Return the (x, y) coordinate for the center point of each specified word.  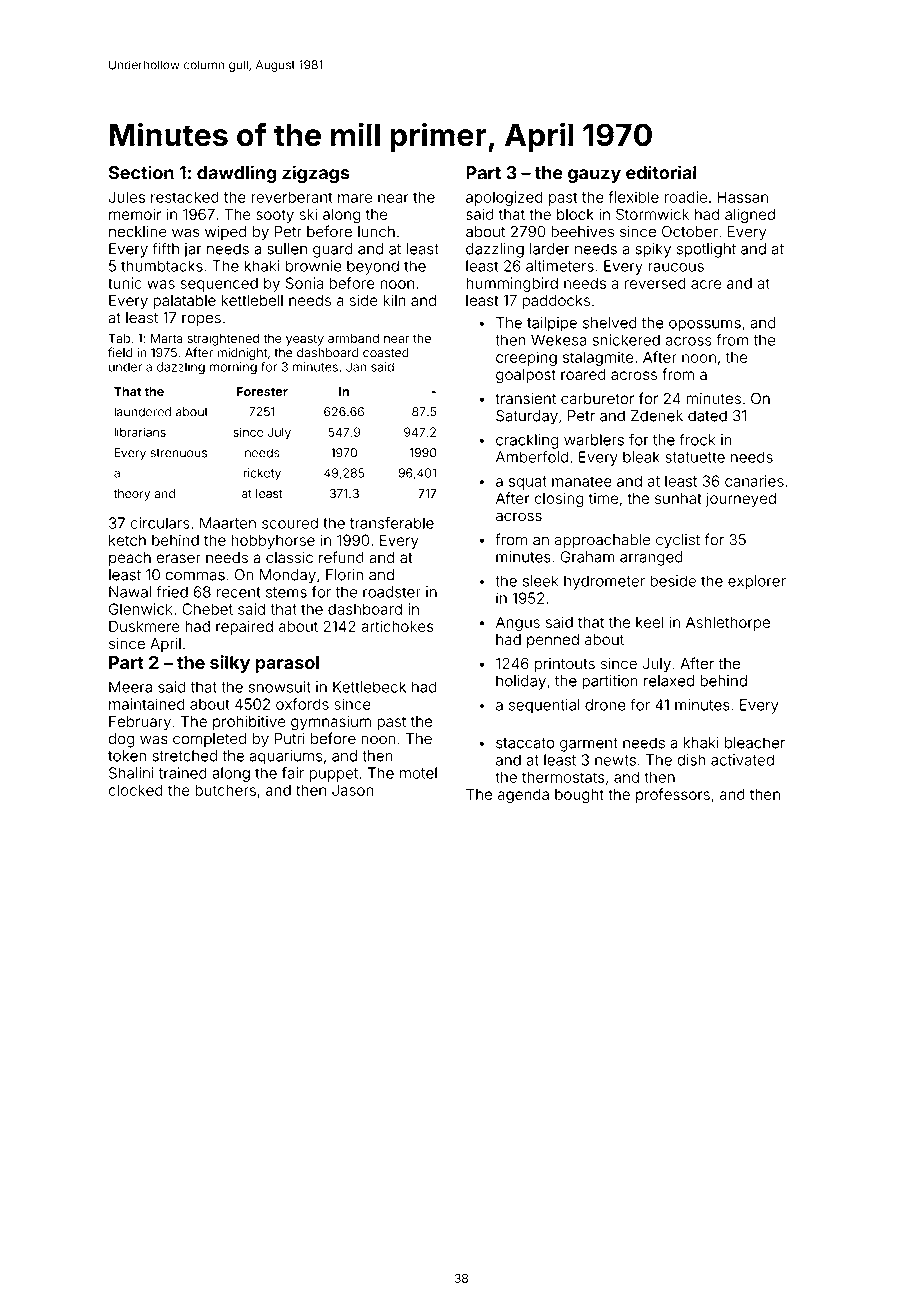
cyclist (678, 541)
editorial (661, 172)
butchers (225, 790)
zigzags (316, 174)
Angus (518, 623)
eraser (179, 559)
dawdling (237, 174)
